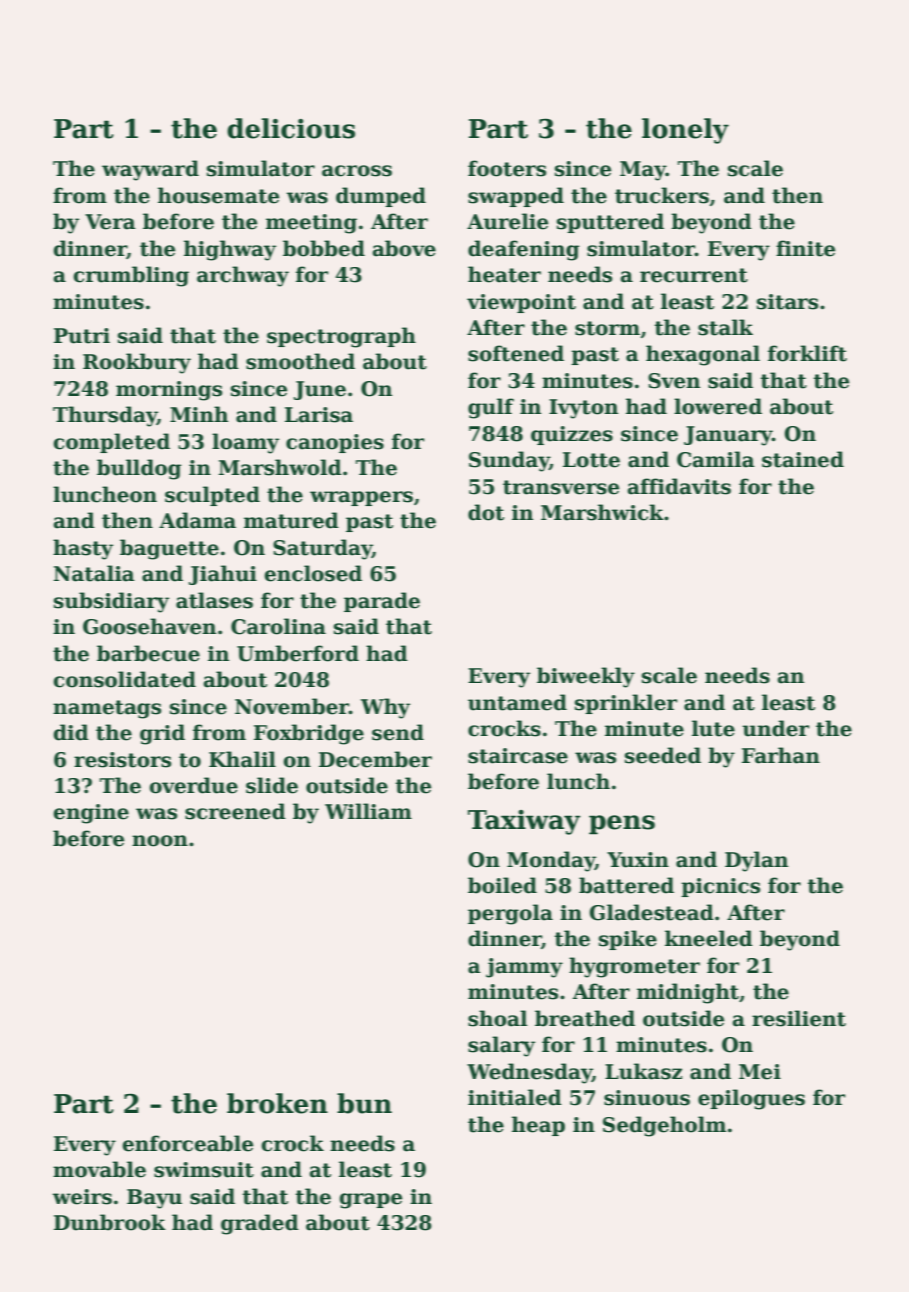 Image resolution: width=909 pixels, height=1292 pixels. I want to click on grape, so click(370, 1201).
